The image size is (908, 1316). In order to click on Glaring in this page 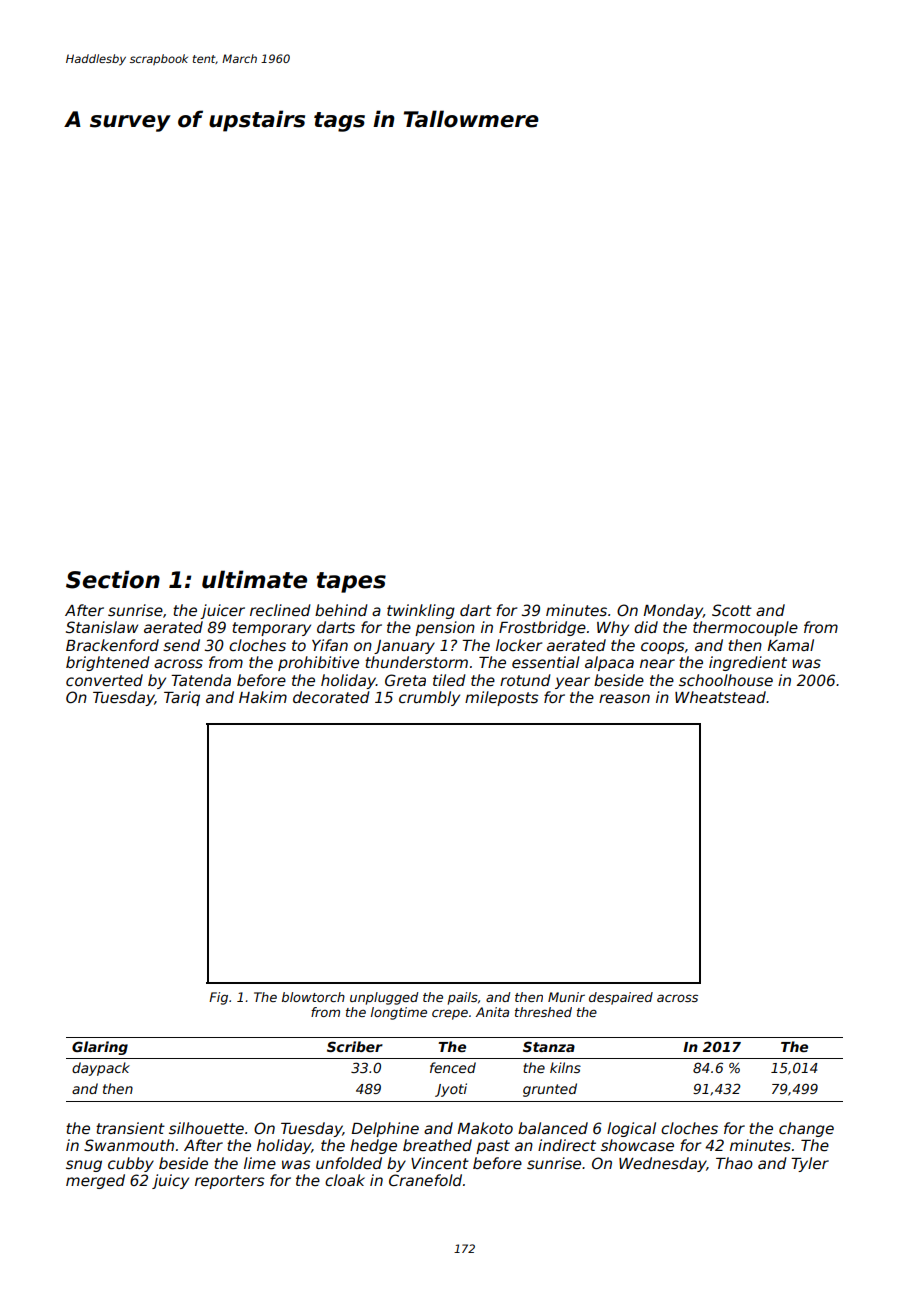, I will do `click(100, 1048)`.
